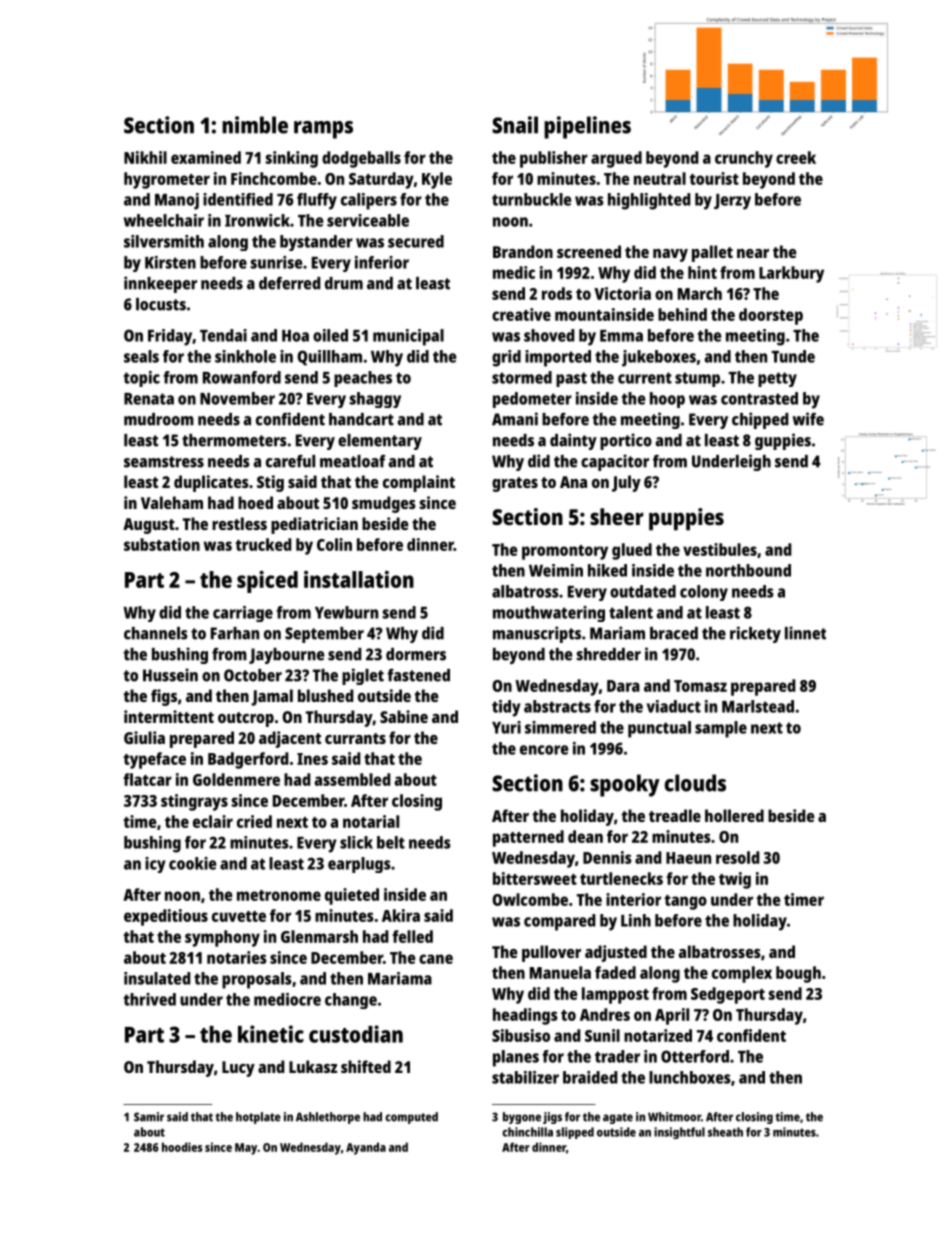 Image resolution: width=952 pixels, height=1233 pixels. Describe the element at coordinates (549, 614) in the screenshot. I see `mouthwatering` at that location.
